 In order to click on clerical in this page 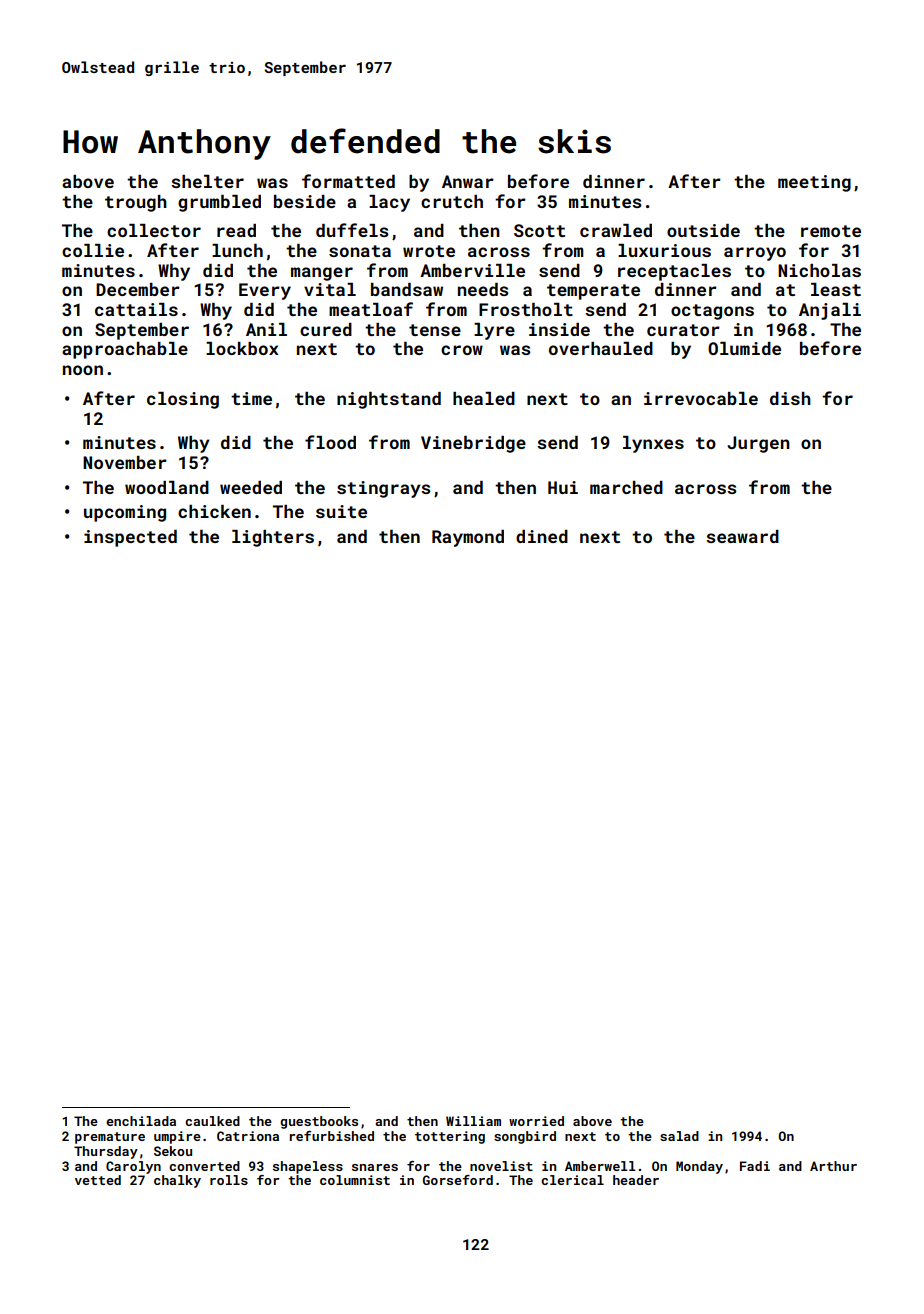, I will do `click(572, 1180)`.
